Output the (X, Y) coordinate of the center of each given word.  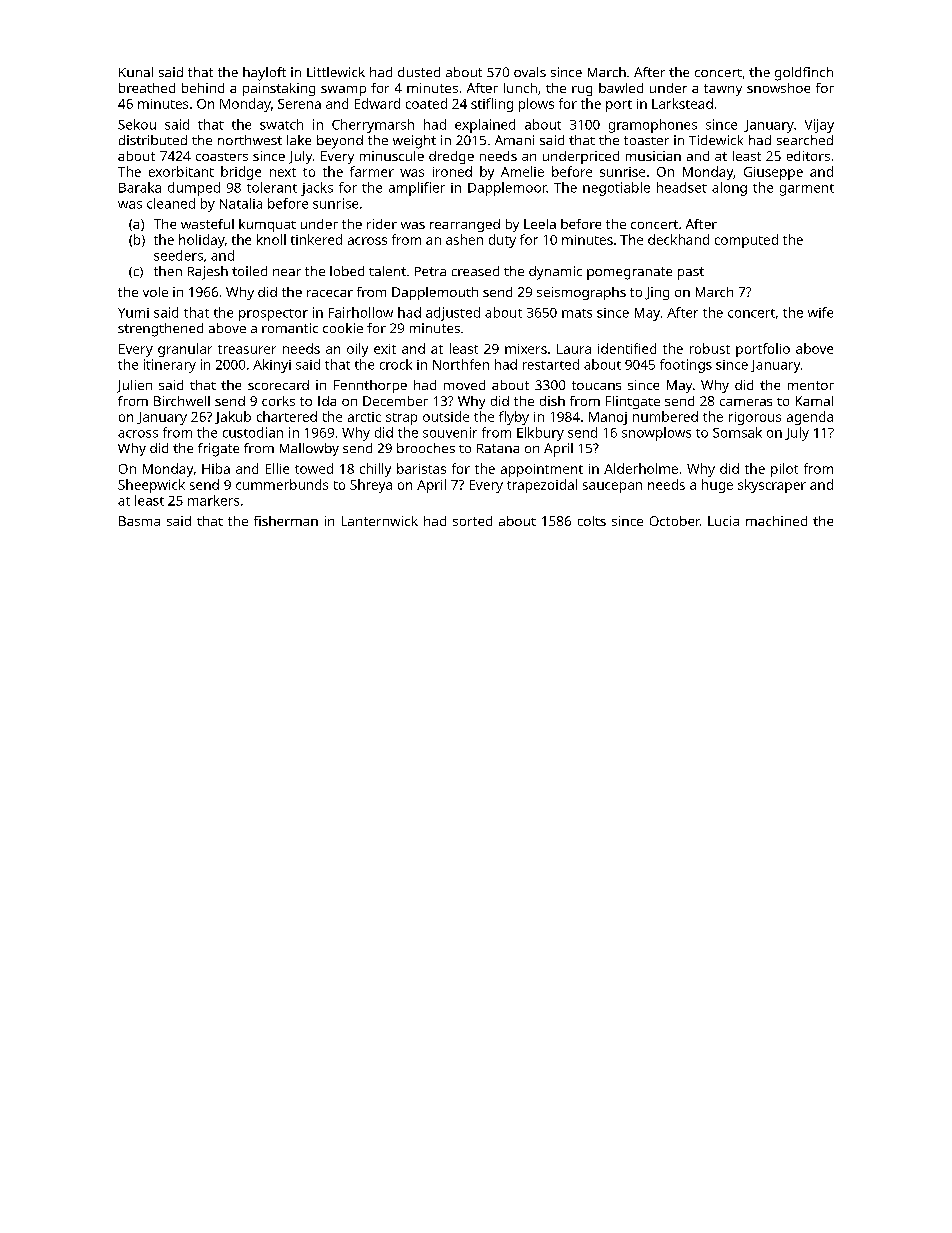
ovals (530, 72)
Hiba (216, 468)
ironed (452, 171)
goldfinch (804, 74)
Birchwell (182, 401)
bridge (241, 173)
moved (464, 385)
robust (710, 348)
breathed (147, 88)
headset (682, 187)
